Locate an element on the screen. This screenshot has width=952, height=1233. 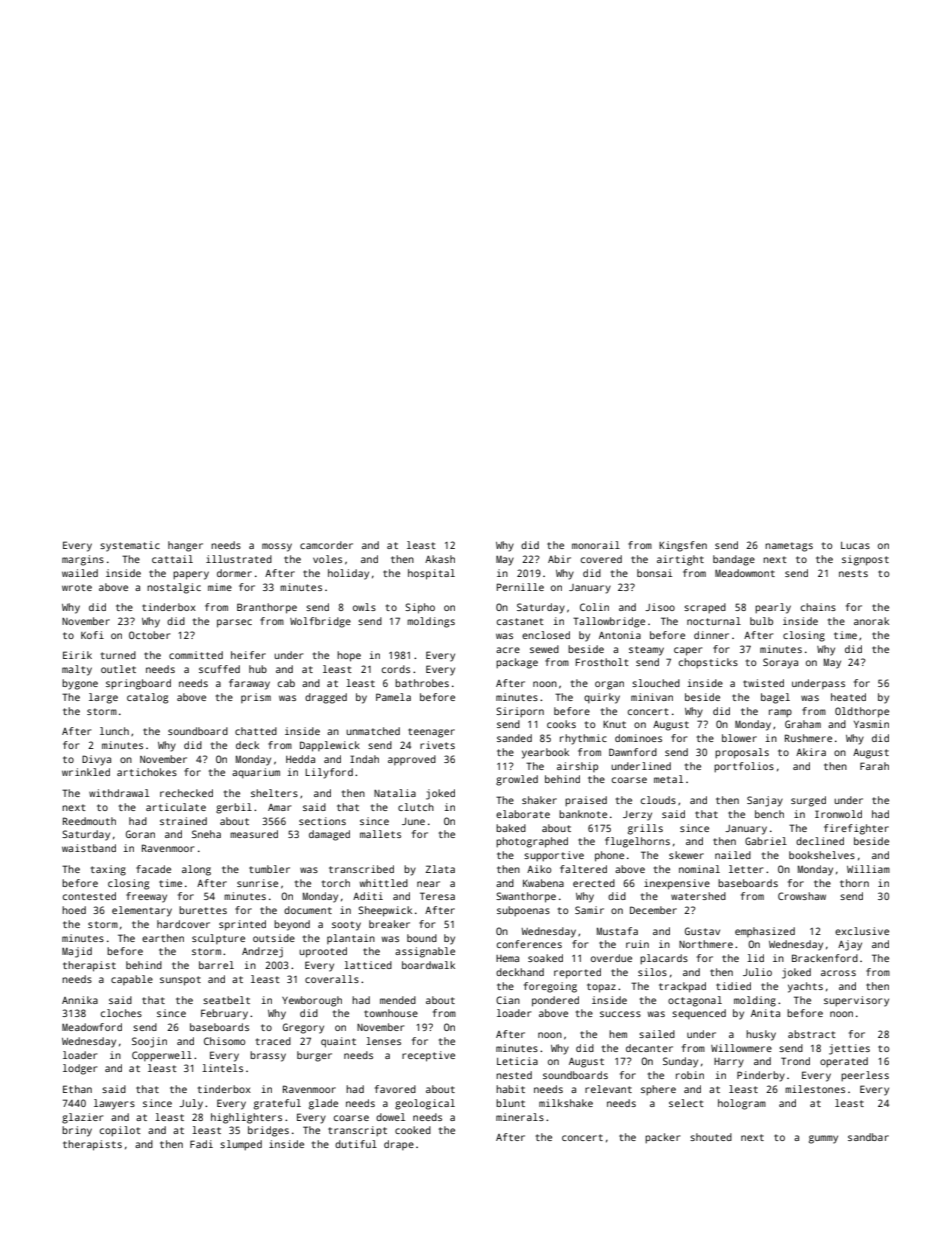
systematic is located at coordinates (130, 546).
